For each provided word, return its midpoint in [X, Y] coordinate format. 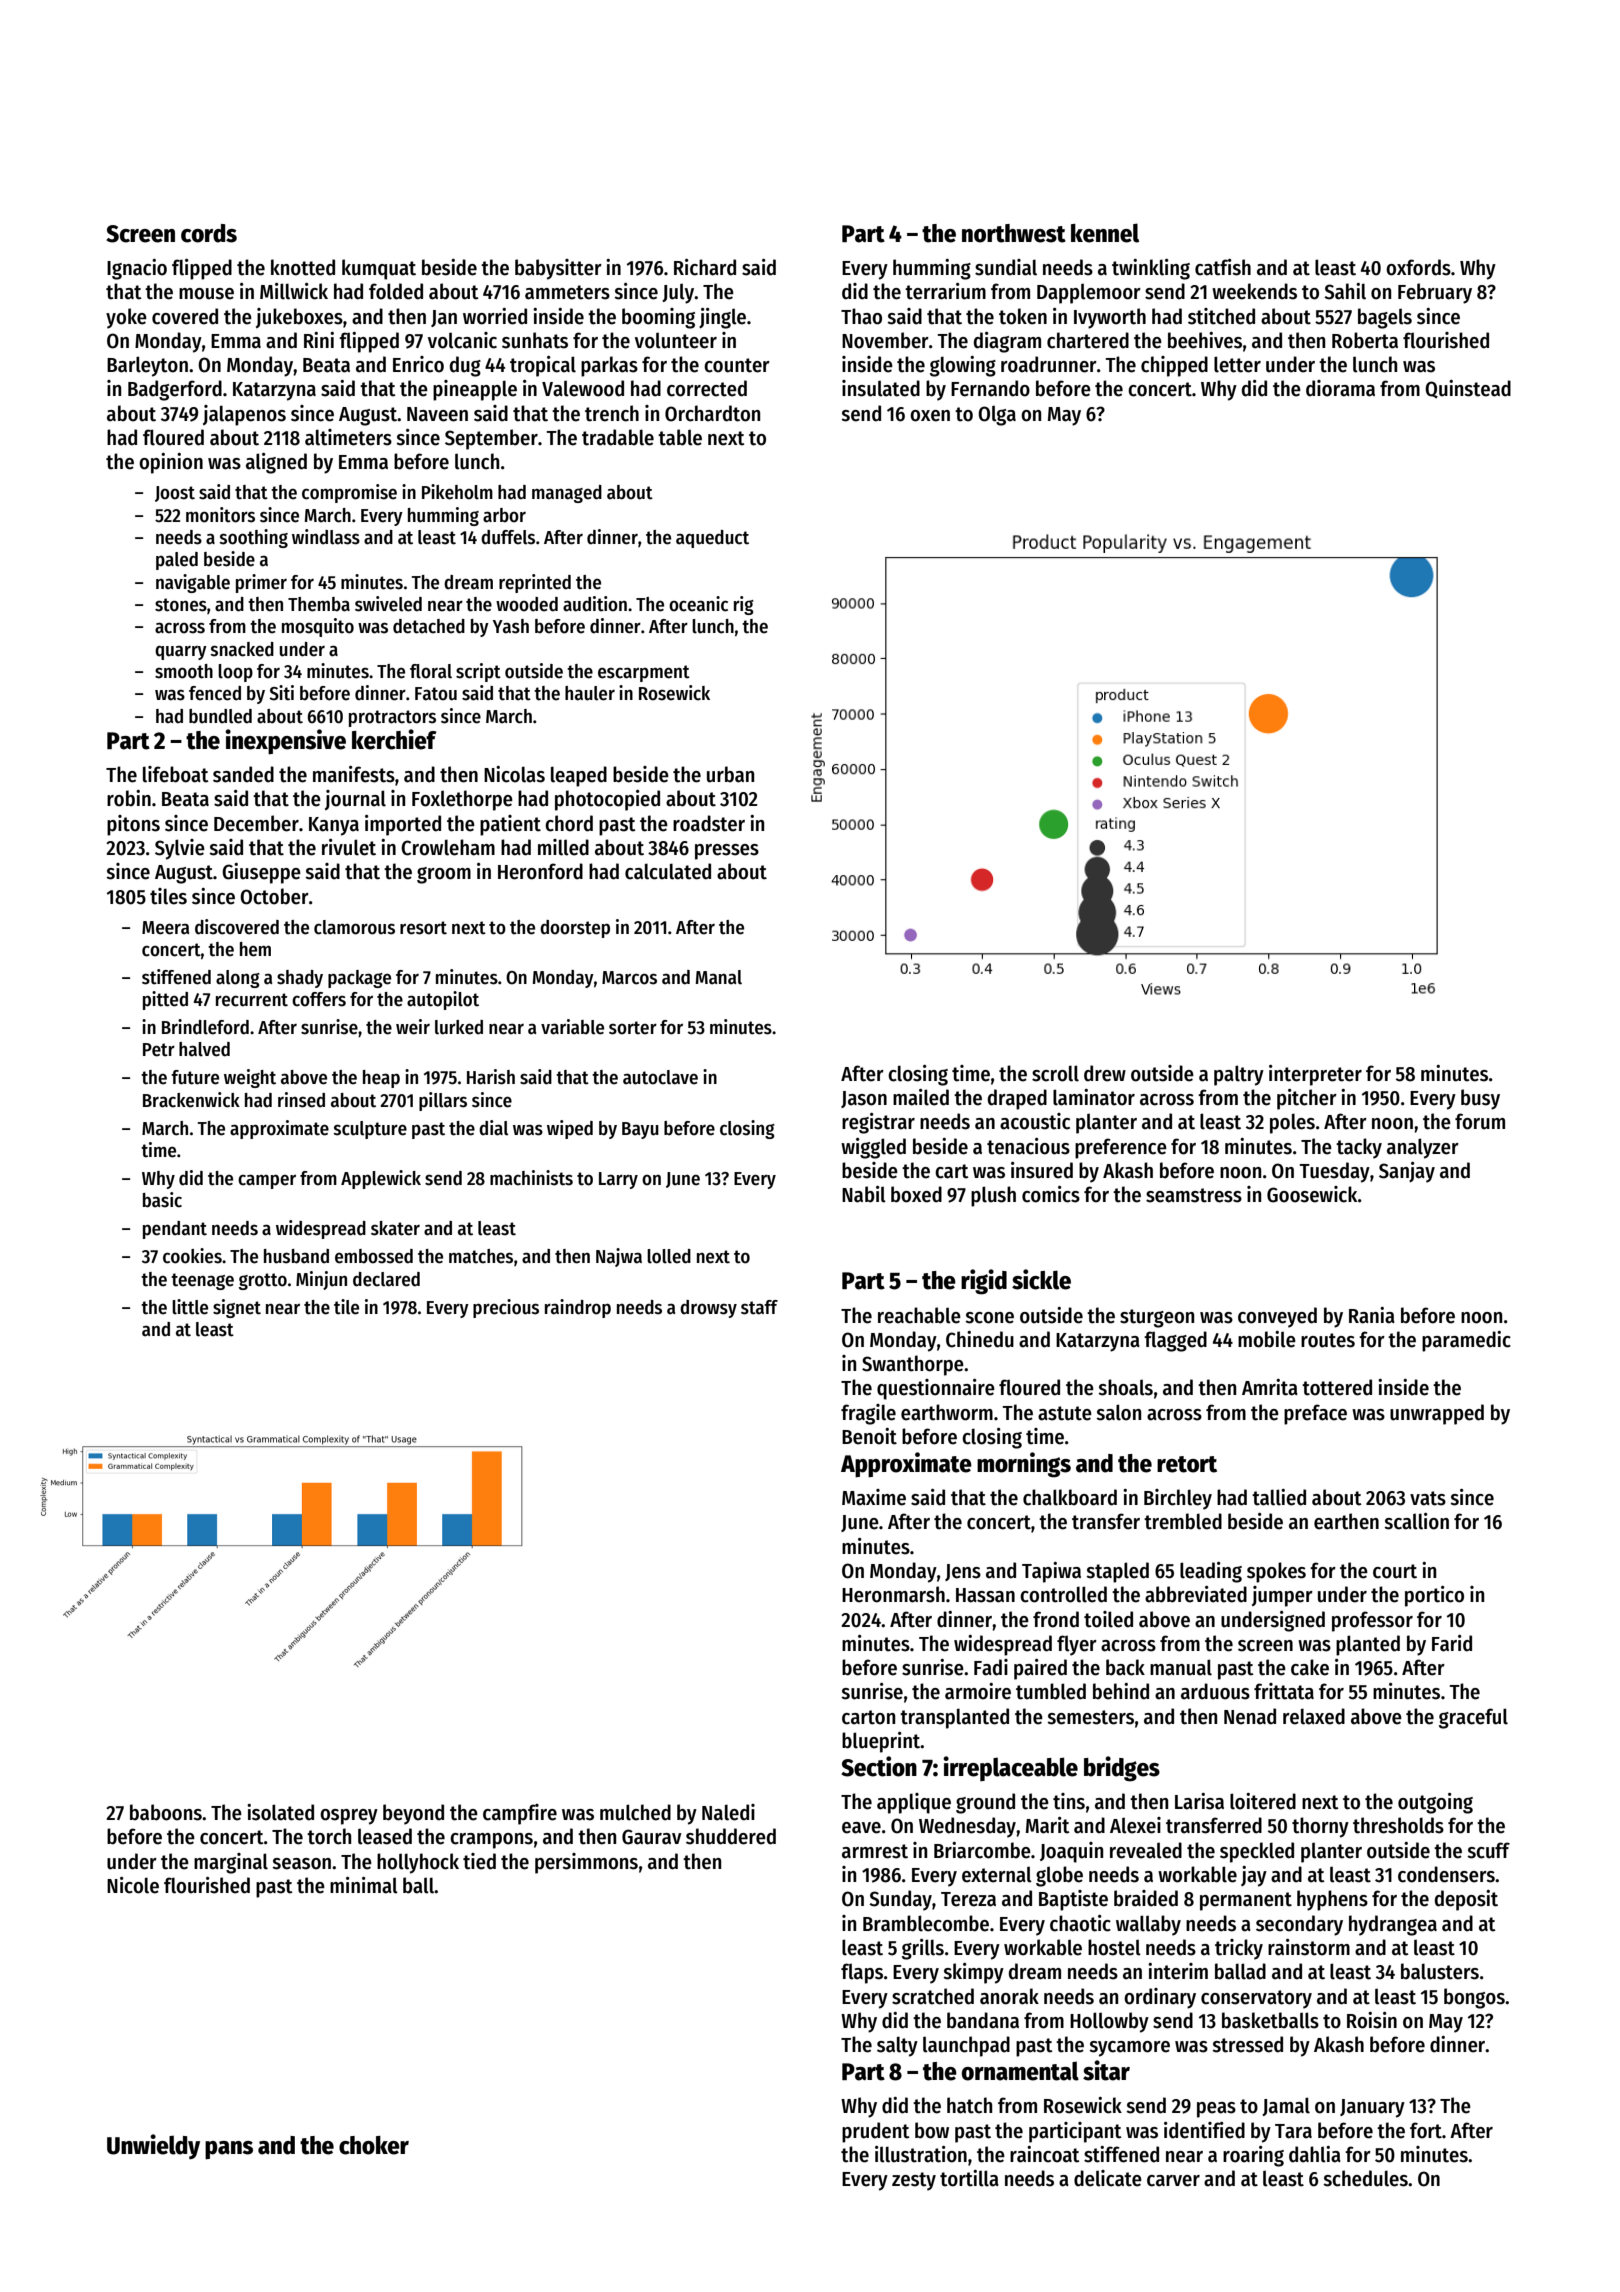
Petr [159, 1050]
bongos [1474, 1998]
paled [177, 561]
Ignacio [137, 269]
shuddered [731, 1836]
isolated [280, 1812]
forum [1480, 1121]
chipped [1174, 366]
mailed [921, 1097]
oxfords [1418, 267]
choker [374, 2145]
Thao [861, 316]
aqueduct [712, 539]
